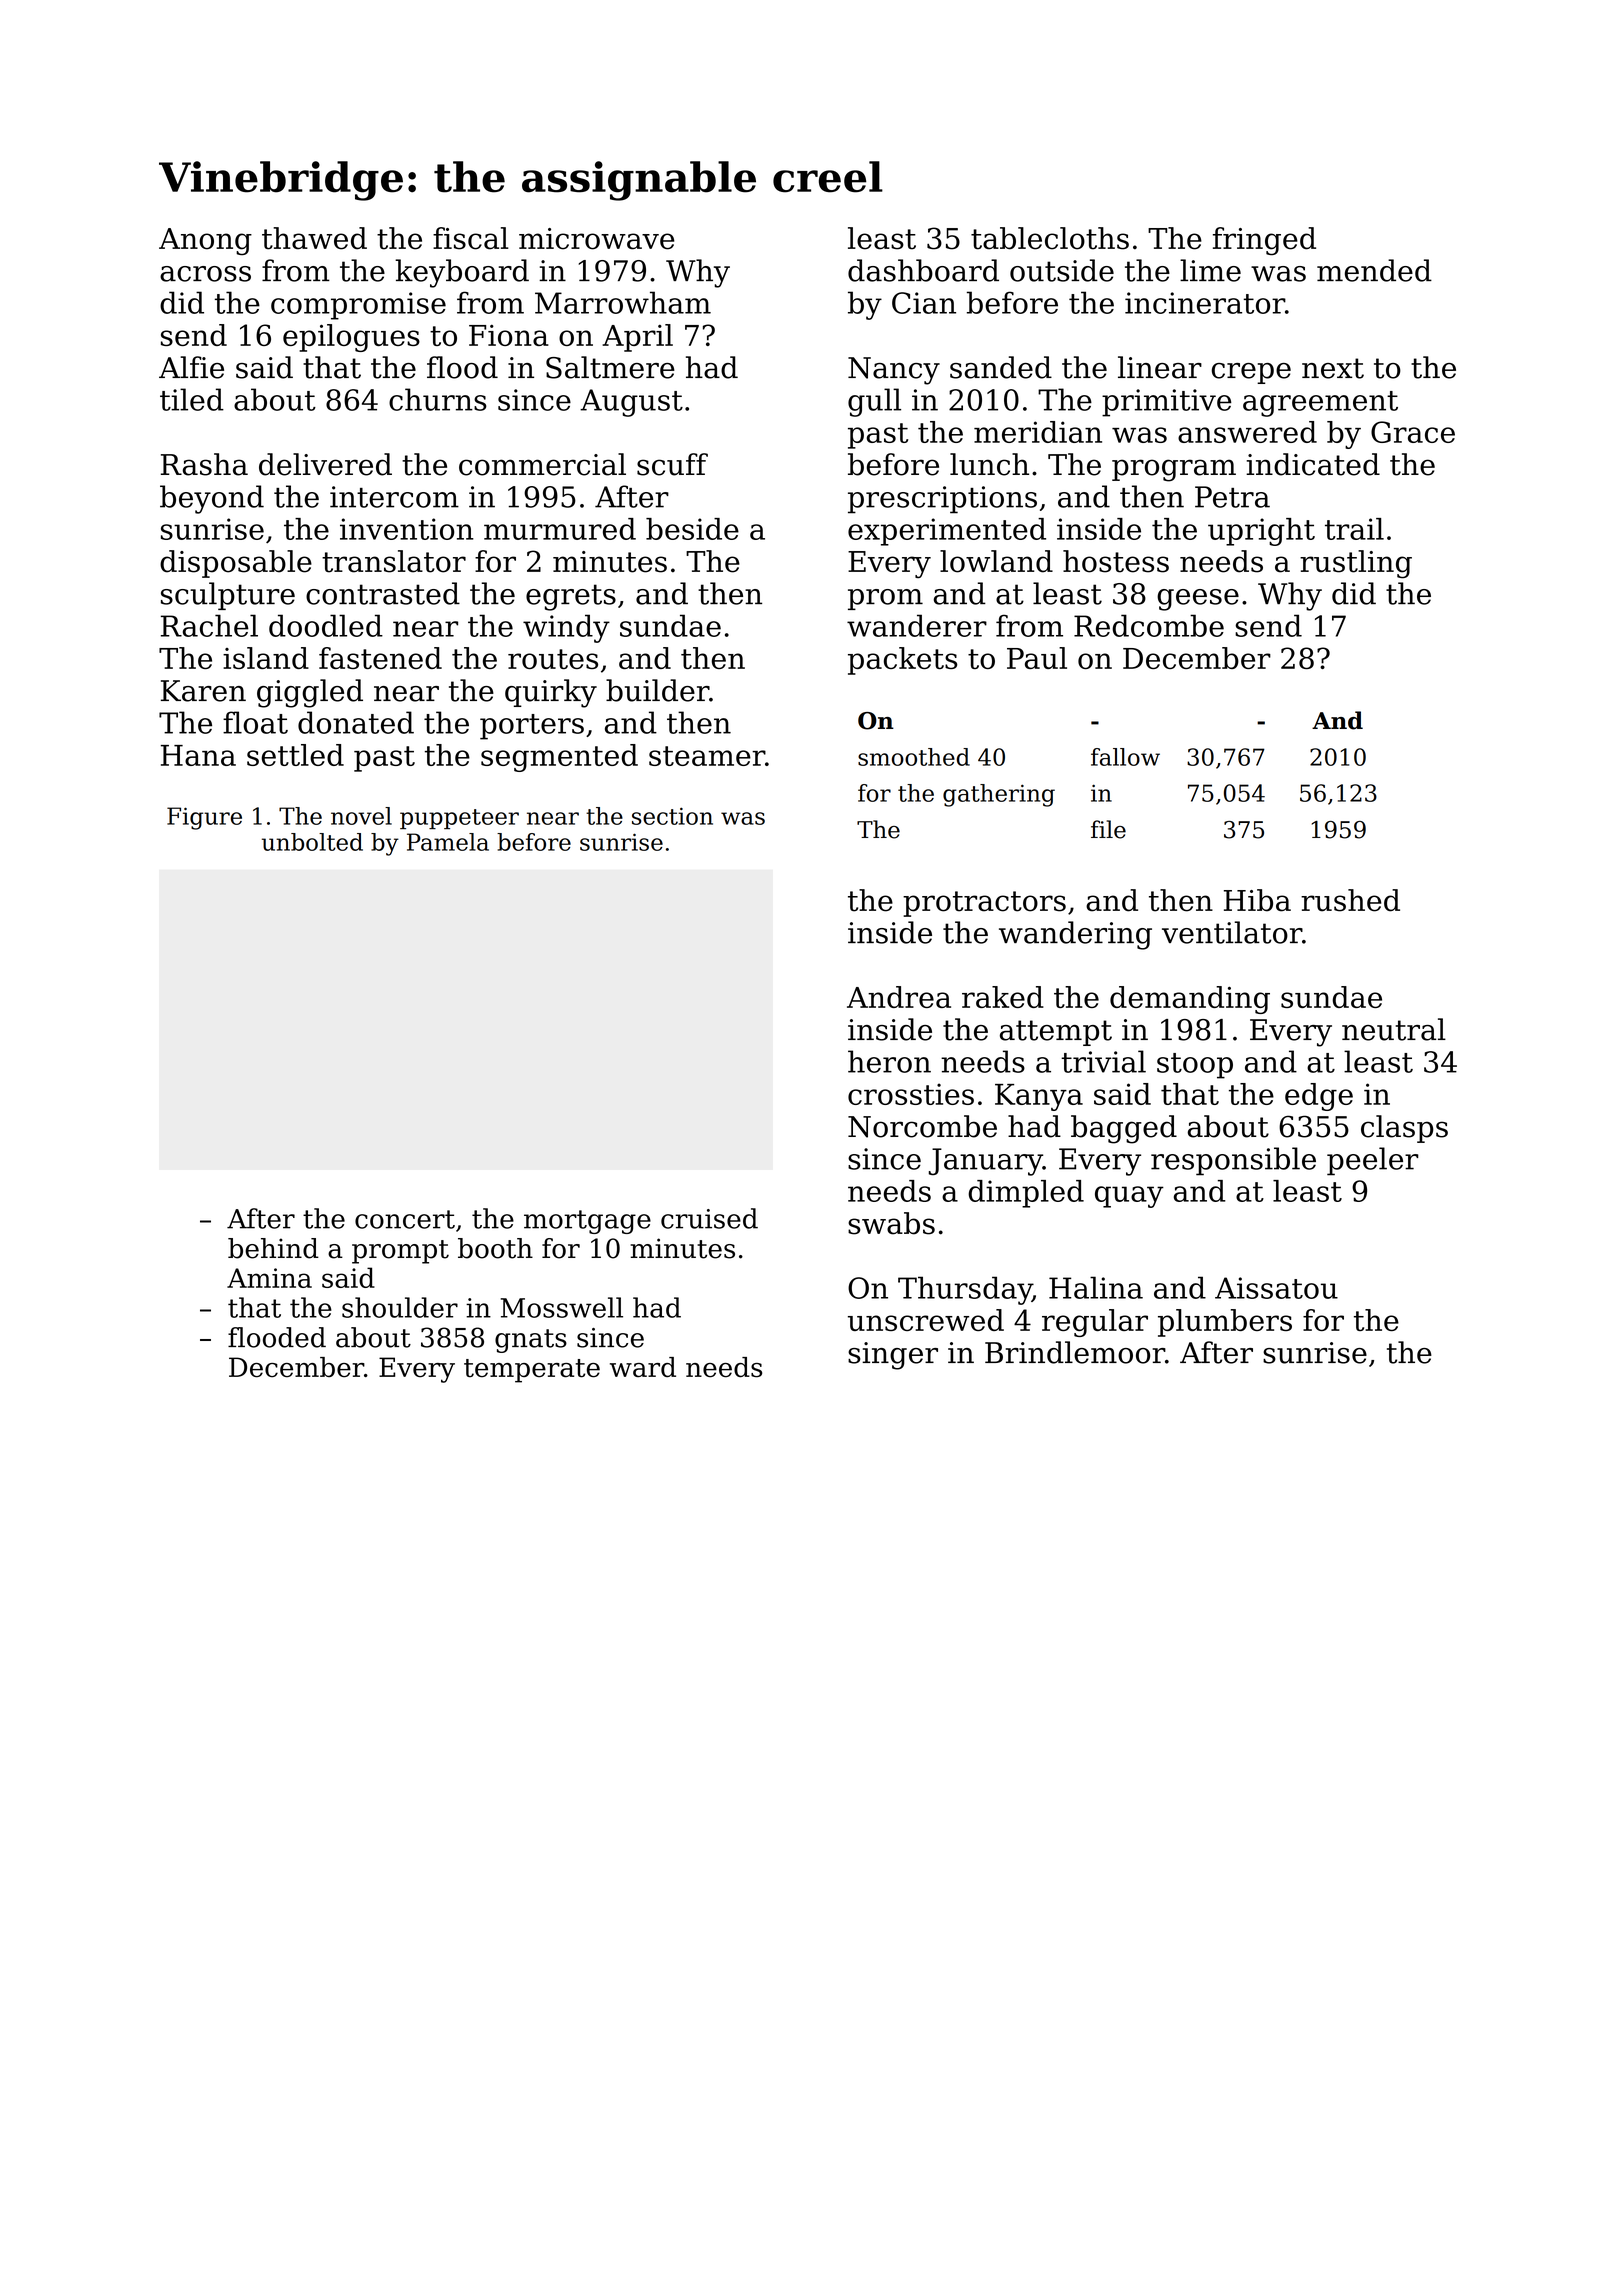  I want to click on smoothed, so click(914, 757).
